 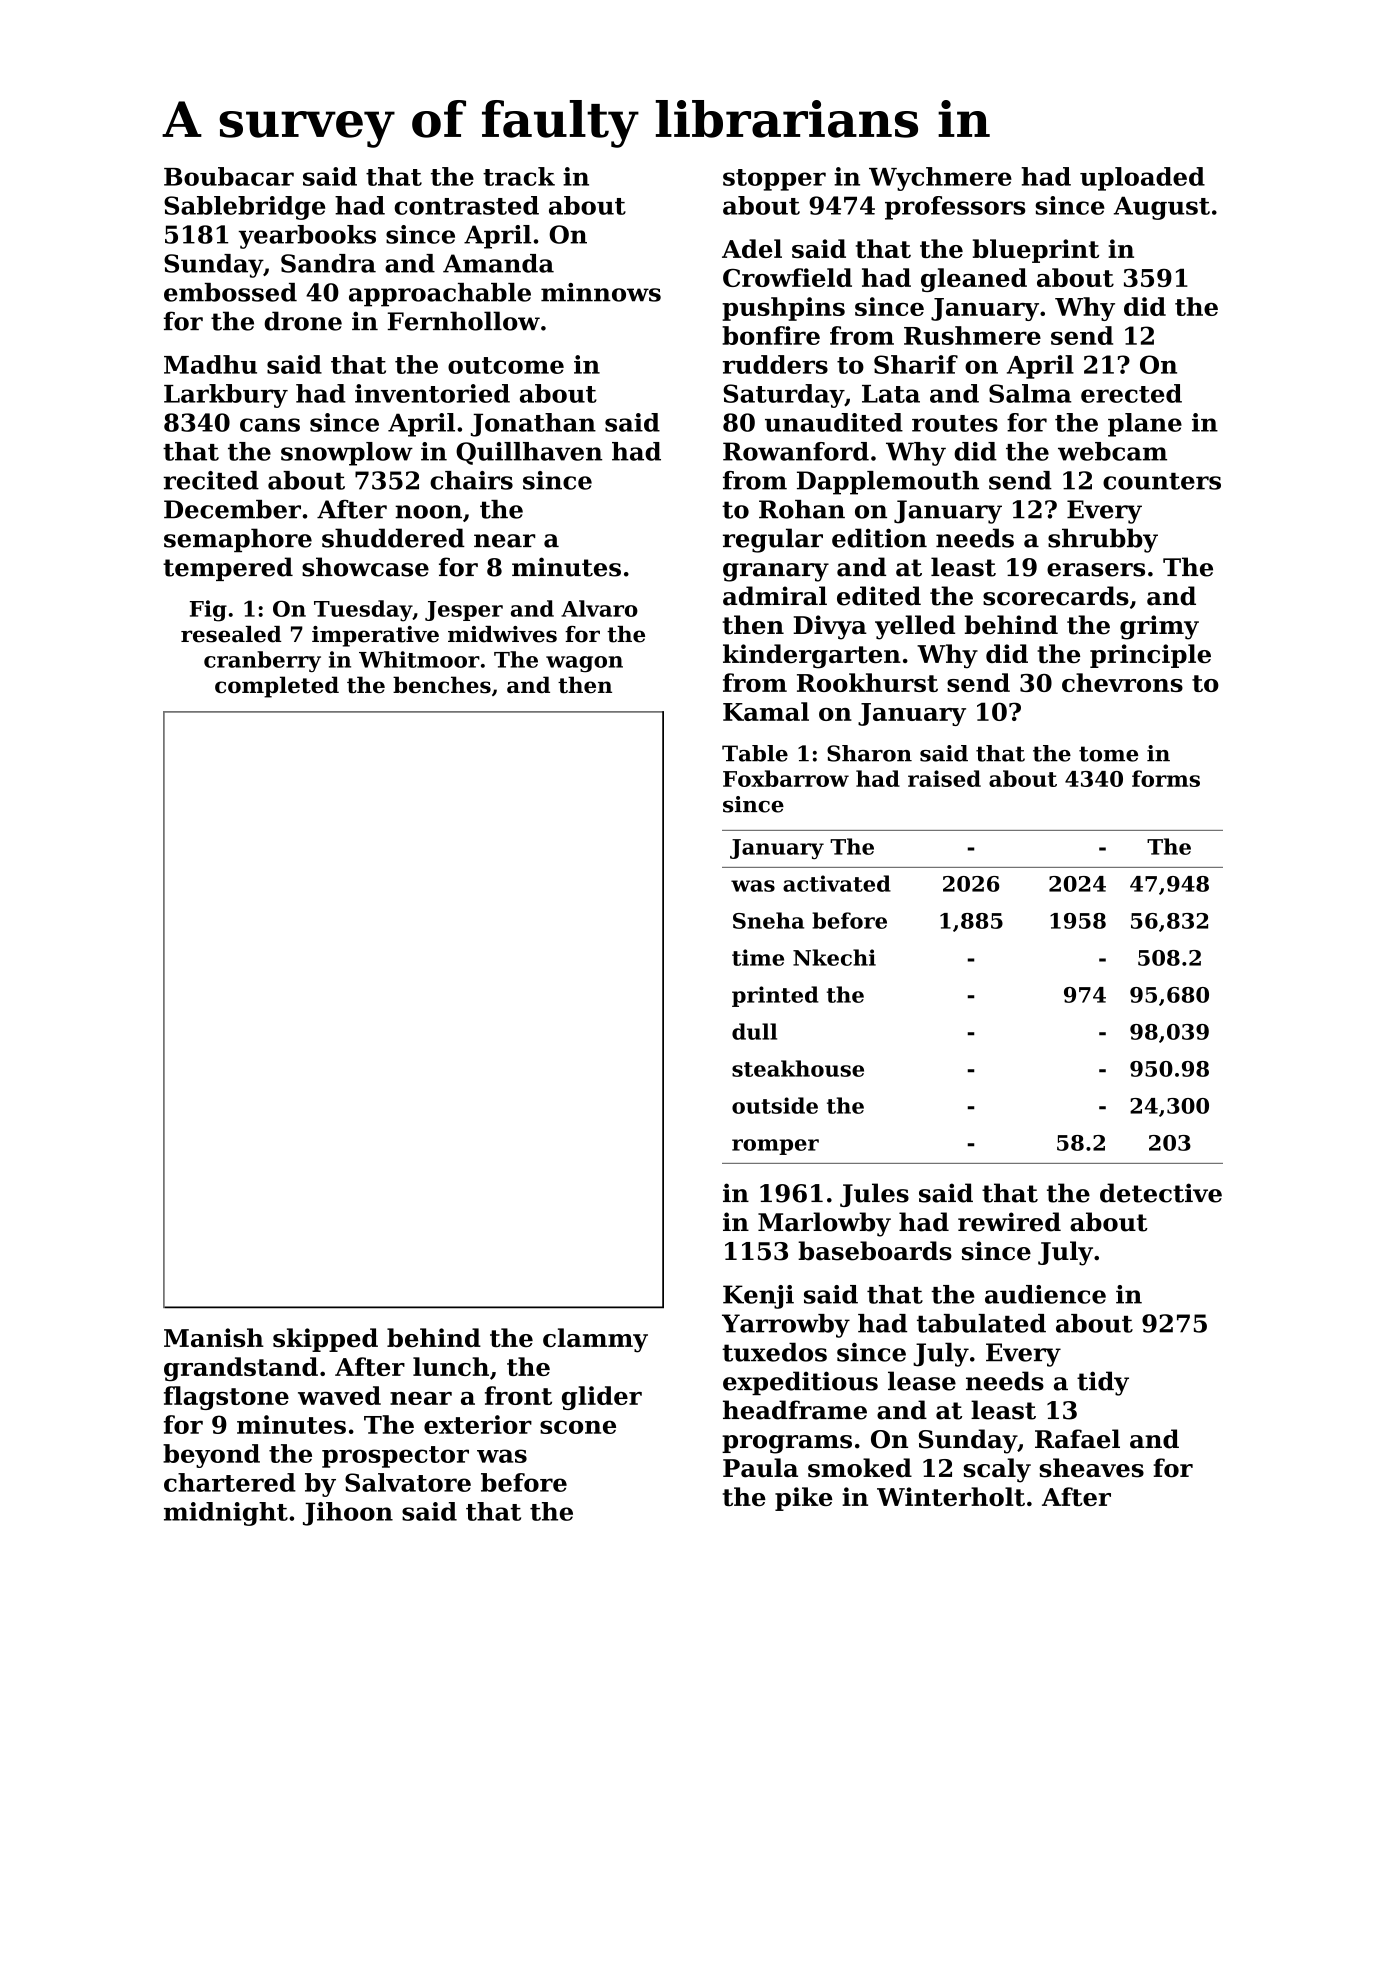 What do you see at coordinates (464, 611) in the screenshot?
I see `Jesper` at bounding box center [464, 611].
